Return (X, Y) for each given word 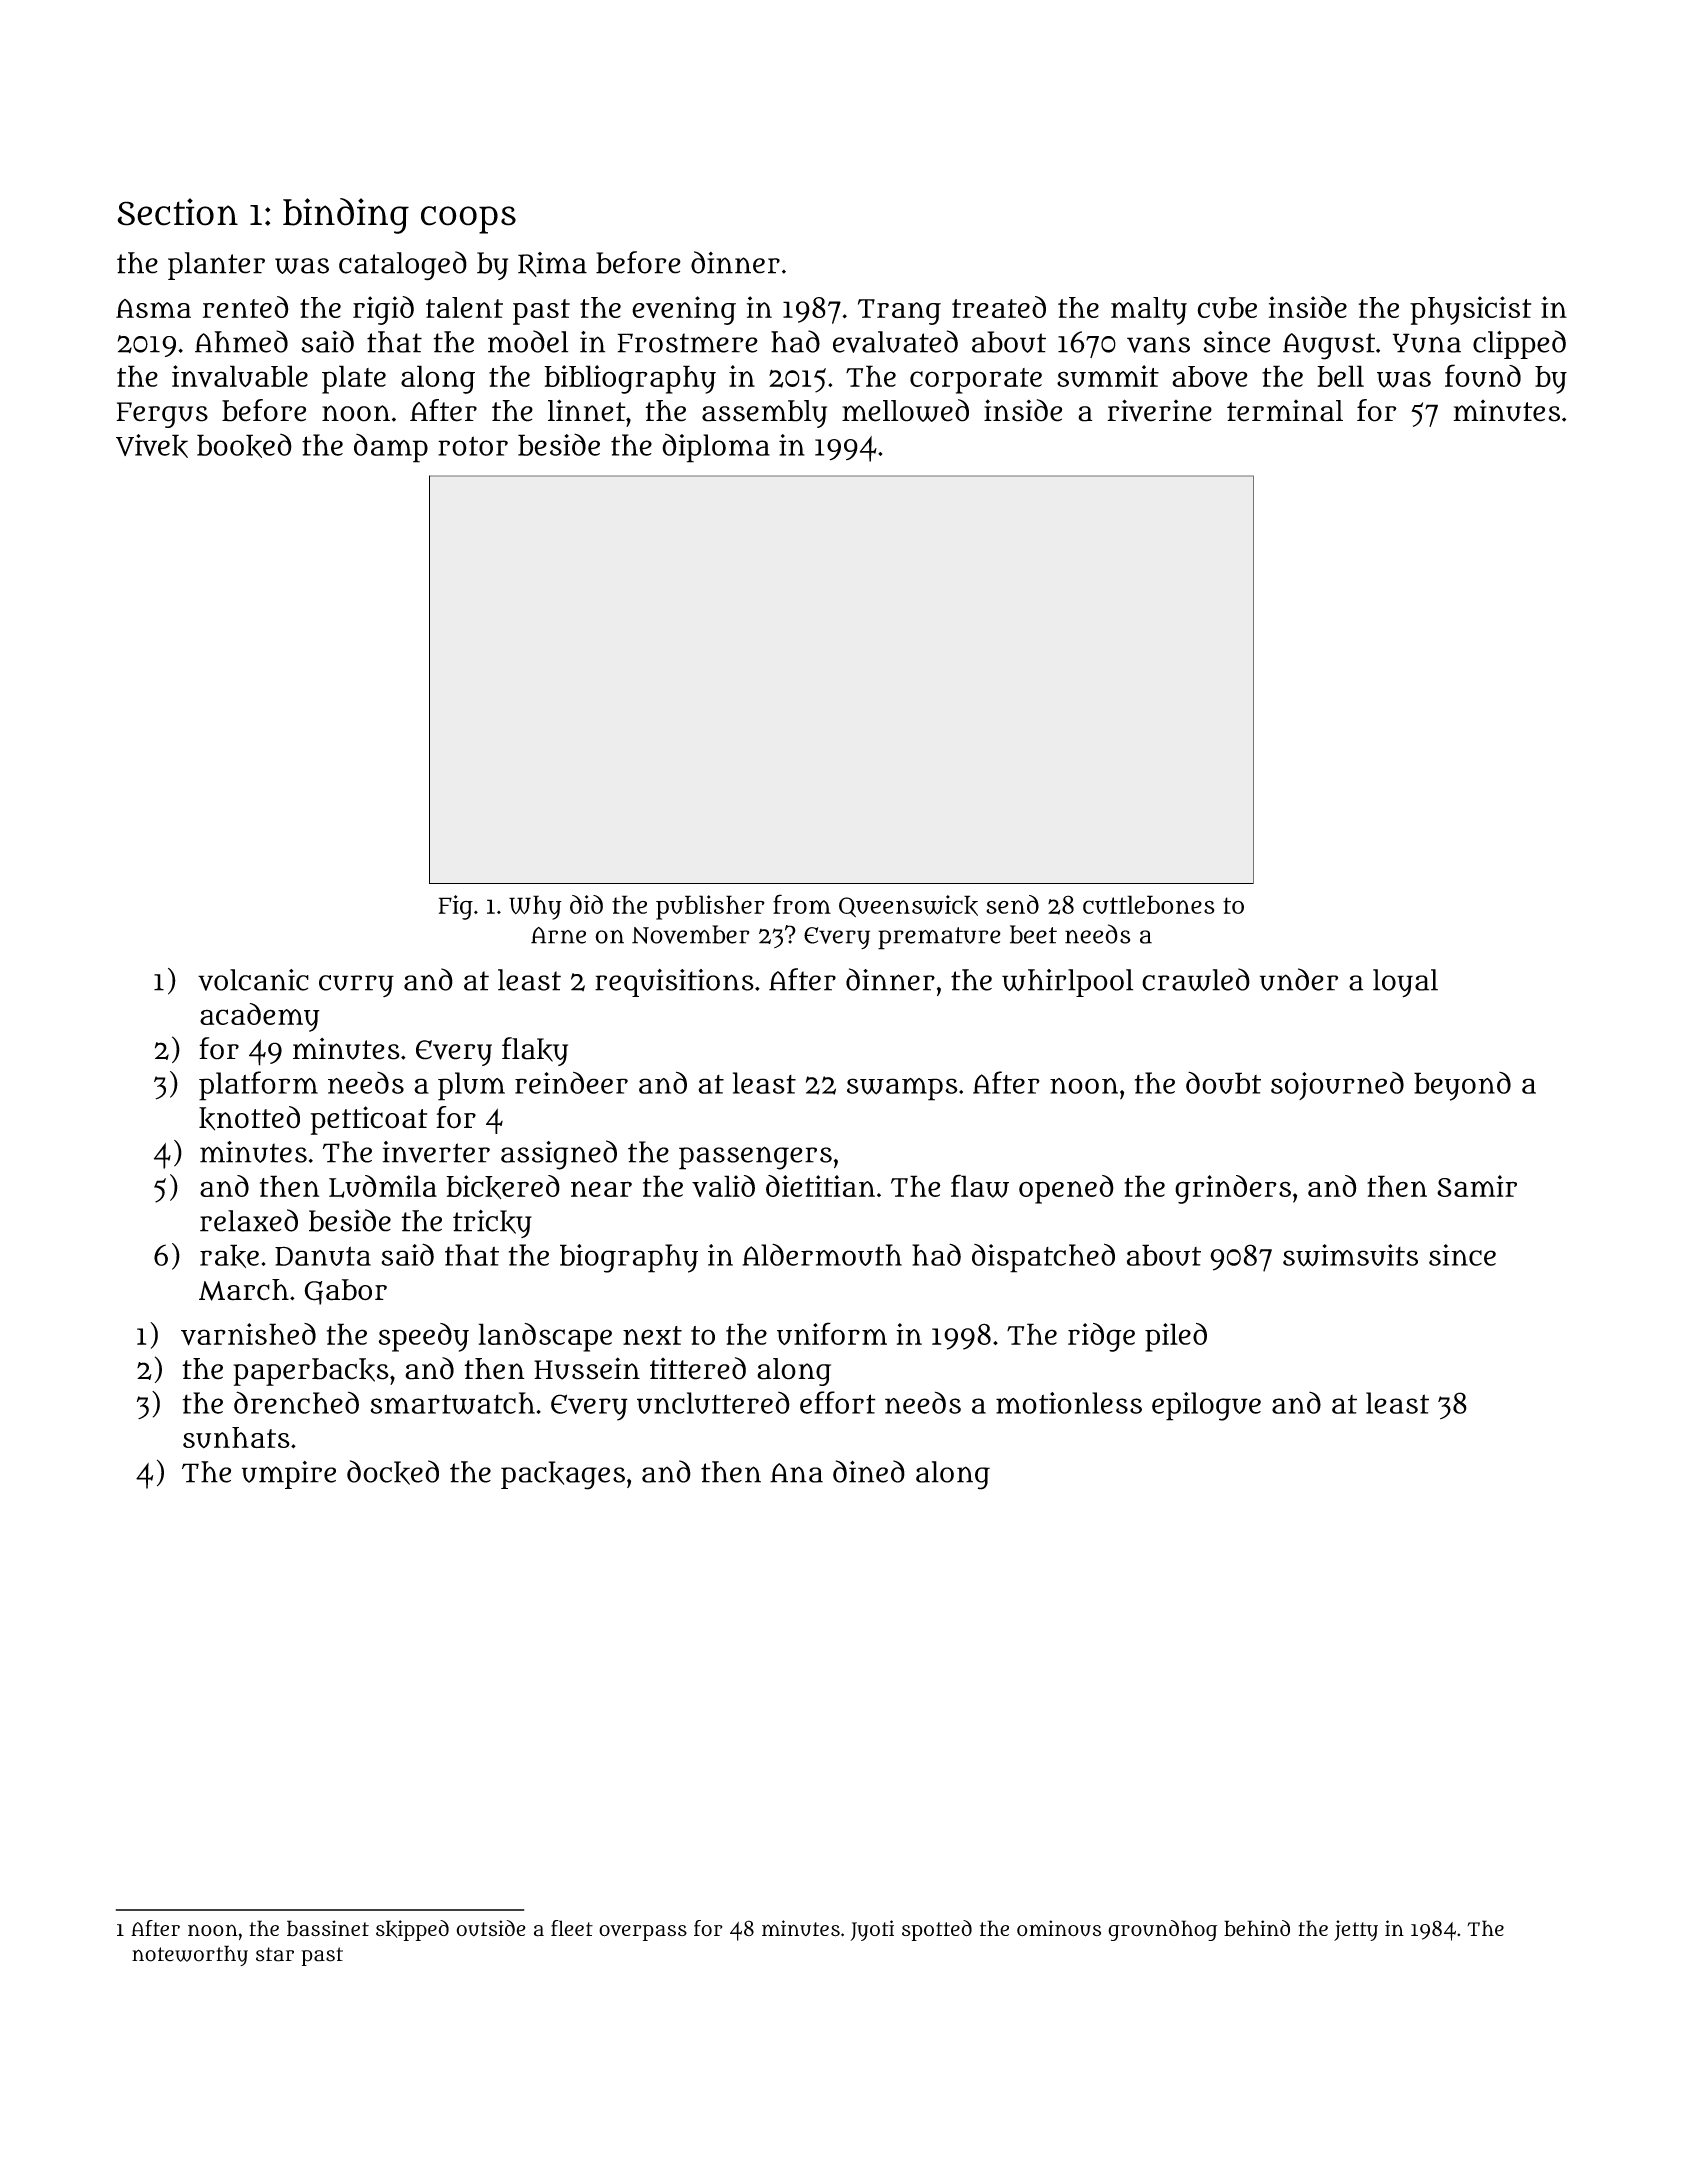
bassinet (328, 1928)
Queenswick (908, 906)
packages (563, 1475)
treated (999, 307)
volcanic (253, 980)
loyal (1405, 983)
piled (1176, 1337)
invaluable (240, 376)
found (1483, 375)
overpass (643, 1933)
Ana (796, 1473)
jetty (1356, 1930)
